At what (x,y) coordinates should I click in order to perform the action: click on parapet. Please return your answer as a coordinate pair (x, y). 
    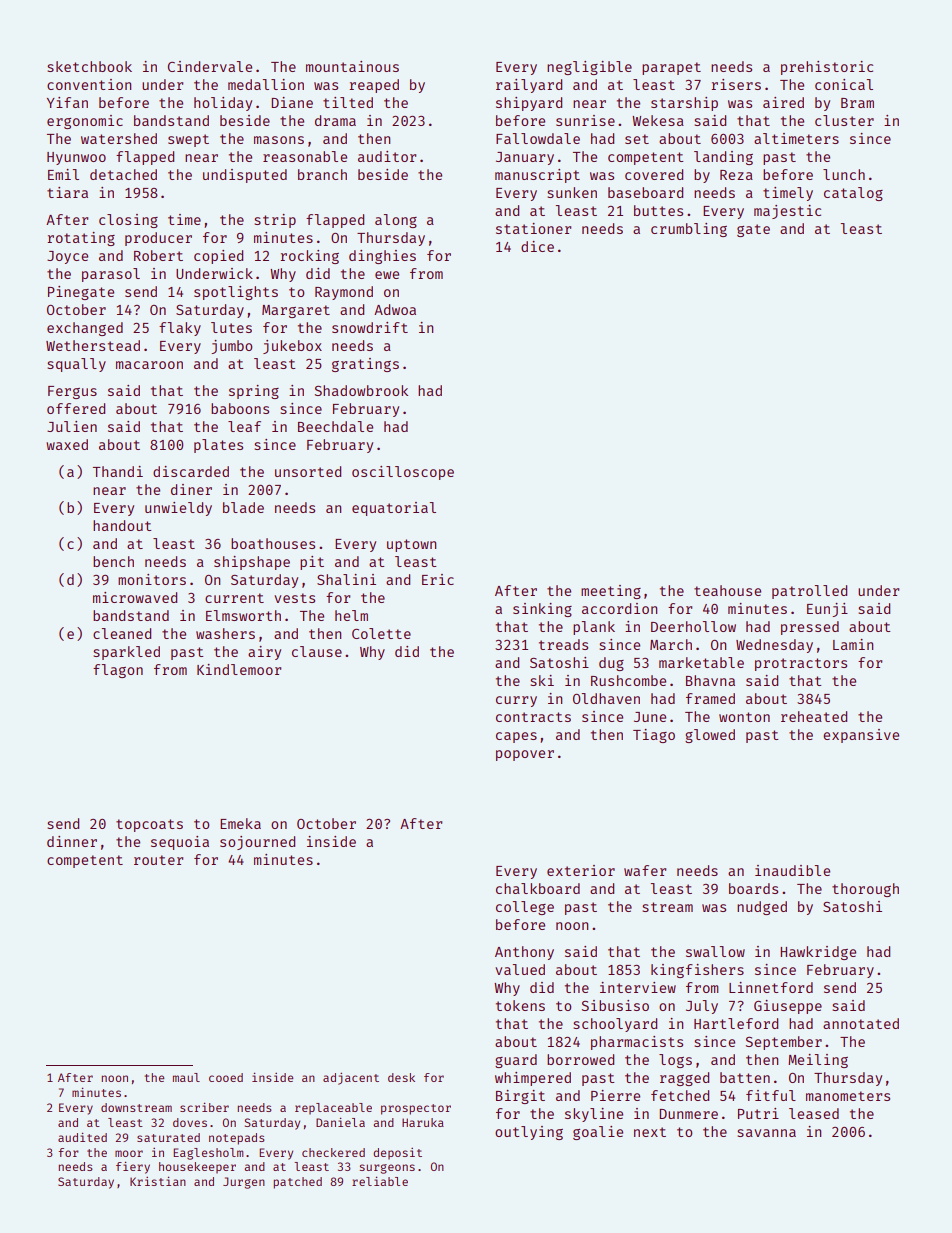
    Looking at the image, I should click on (671, 68).
